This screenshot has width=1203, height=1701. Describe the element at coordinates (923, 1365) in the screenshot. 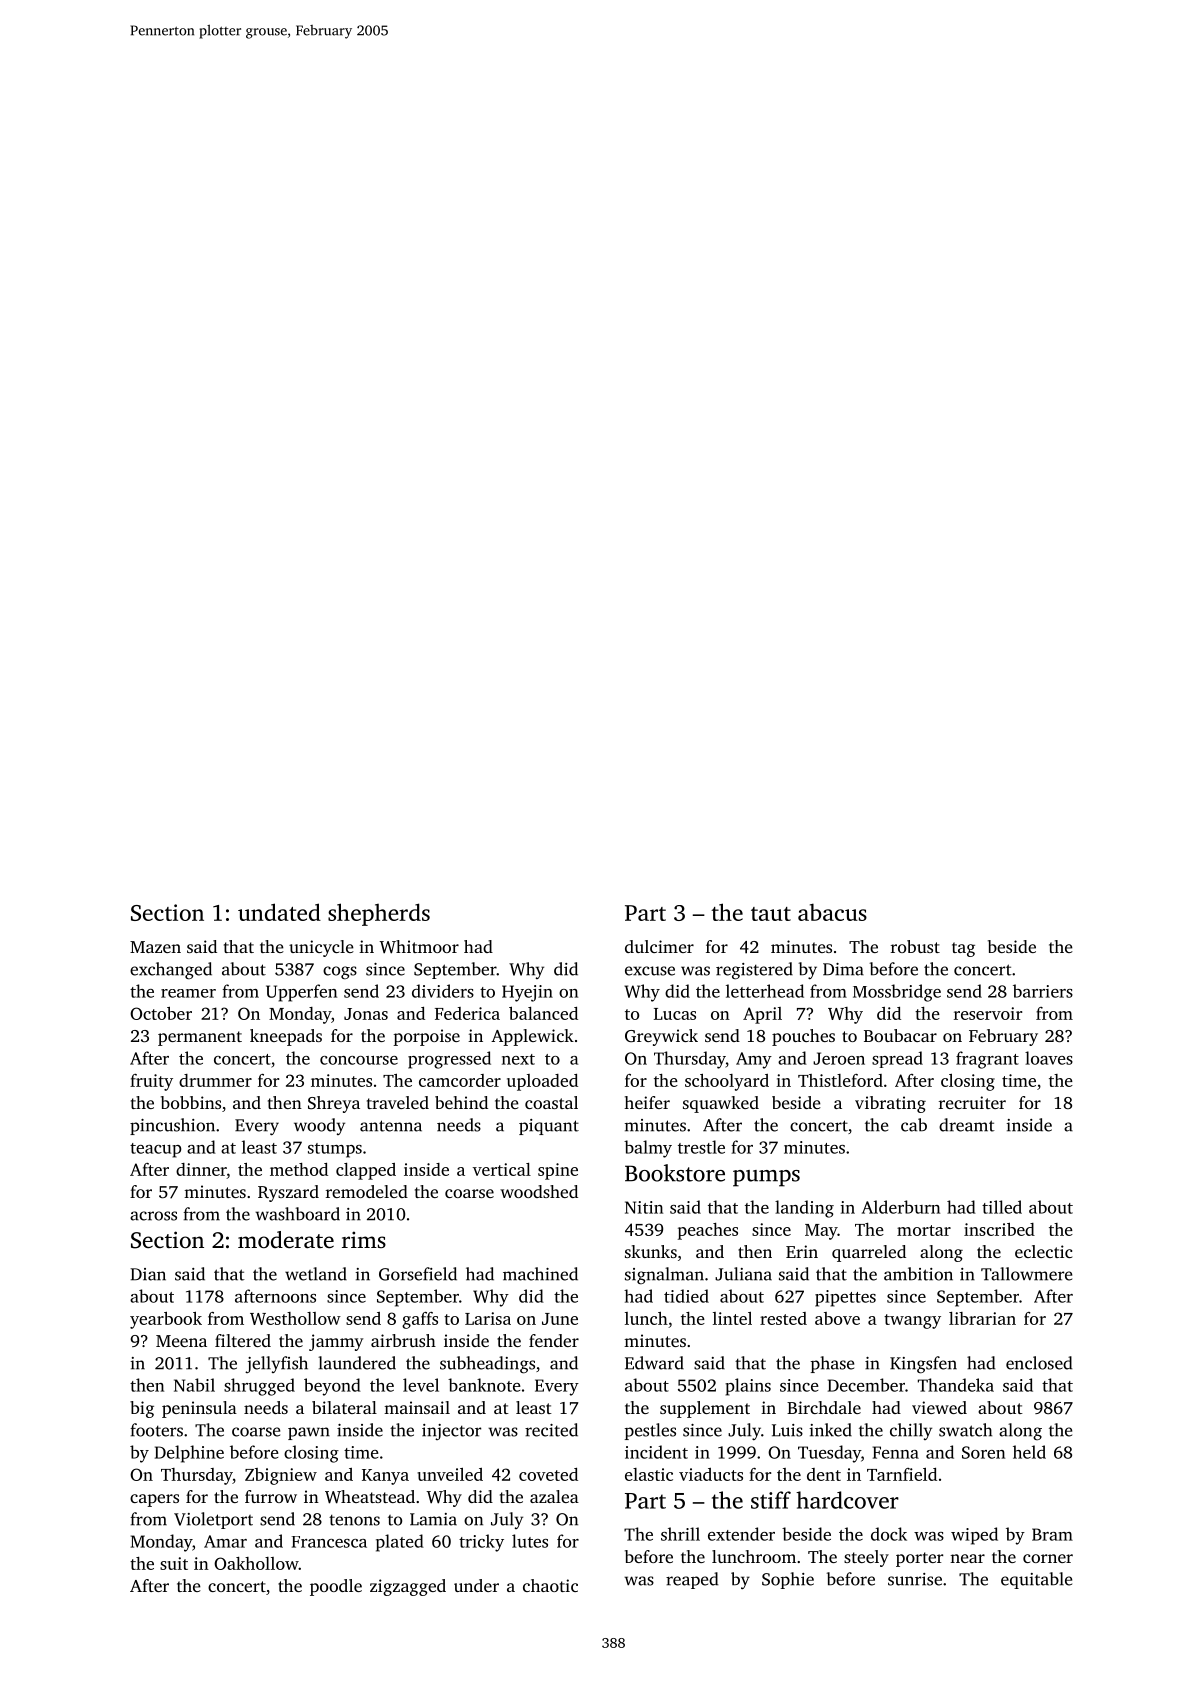

I see `Kingsfen` at that location.
